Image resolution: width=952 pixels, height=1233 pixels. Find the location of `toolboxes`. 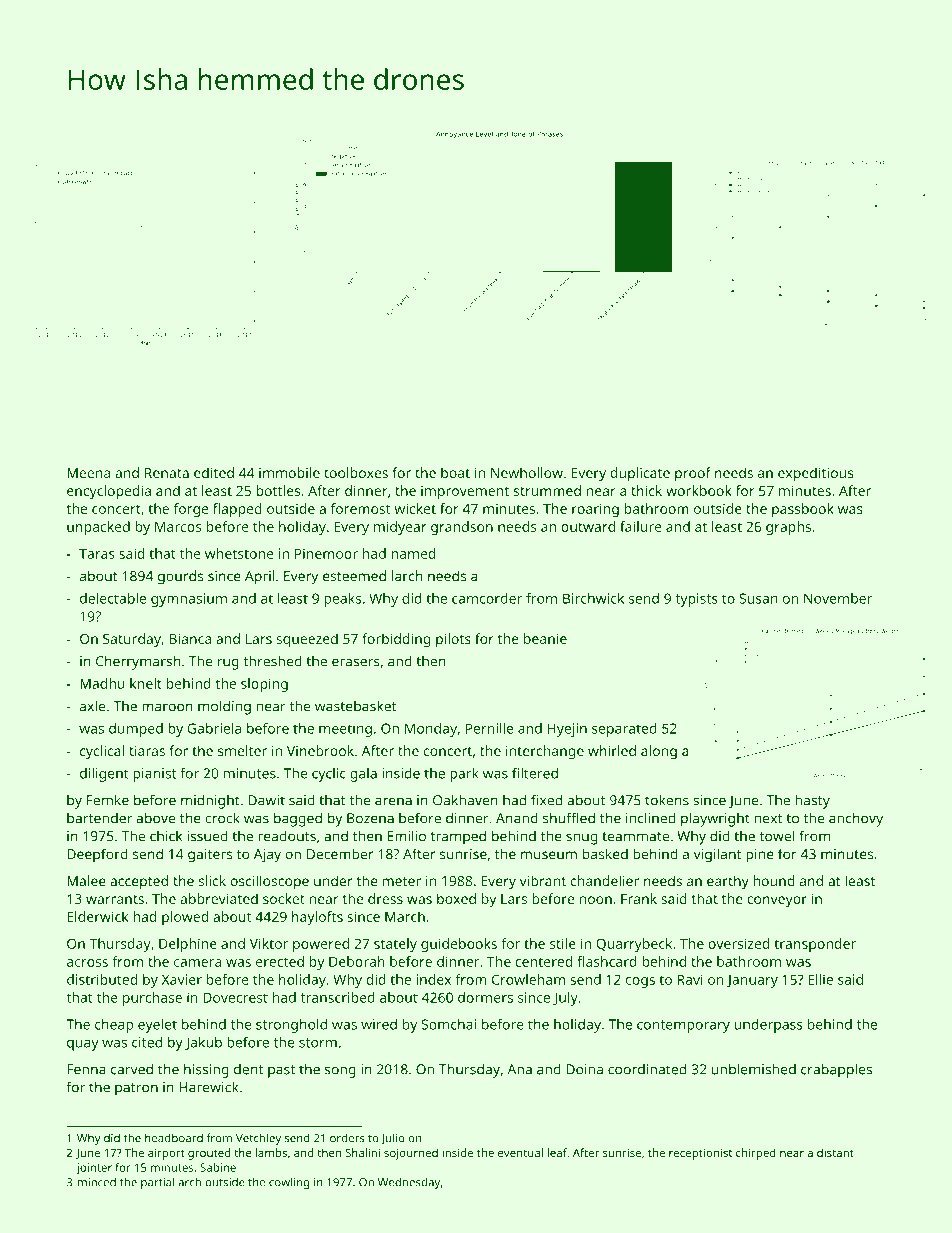

toolboxes is located at coordinates (356, 472).
